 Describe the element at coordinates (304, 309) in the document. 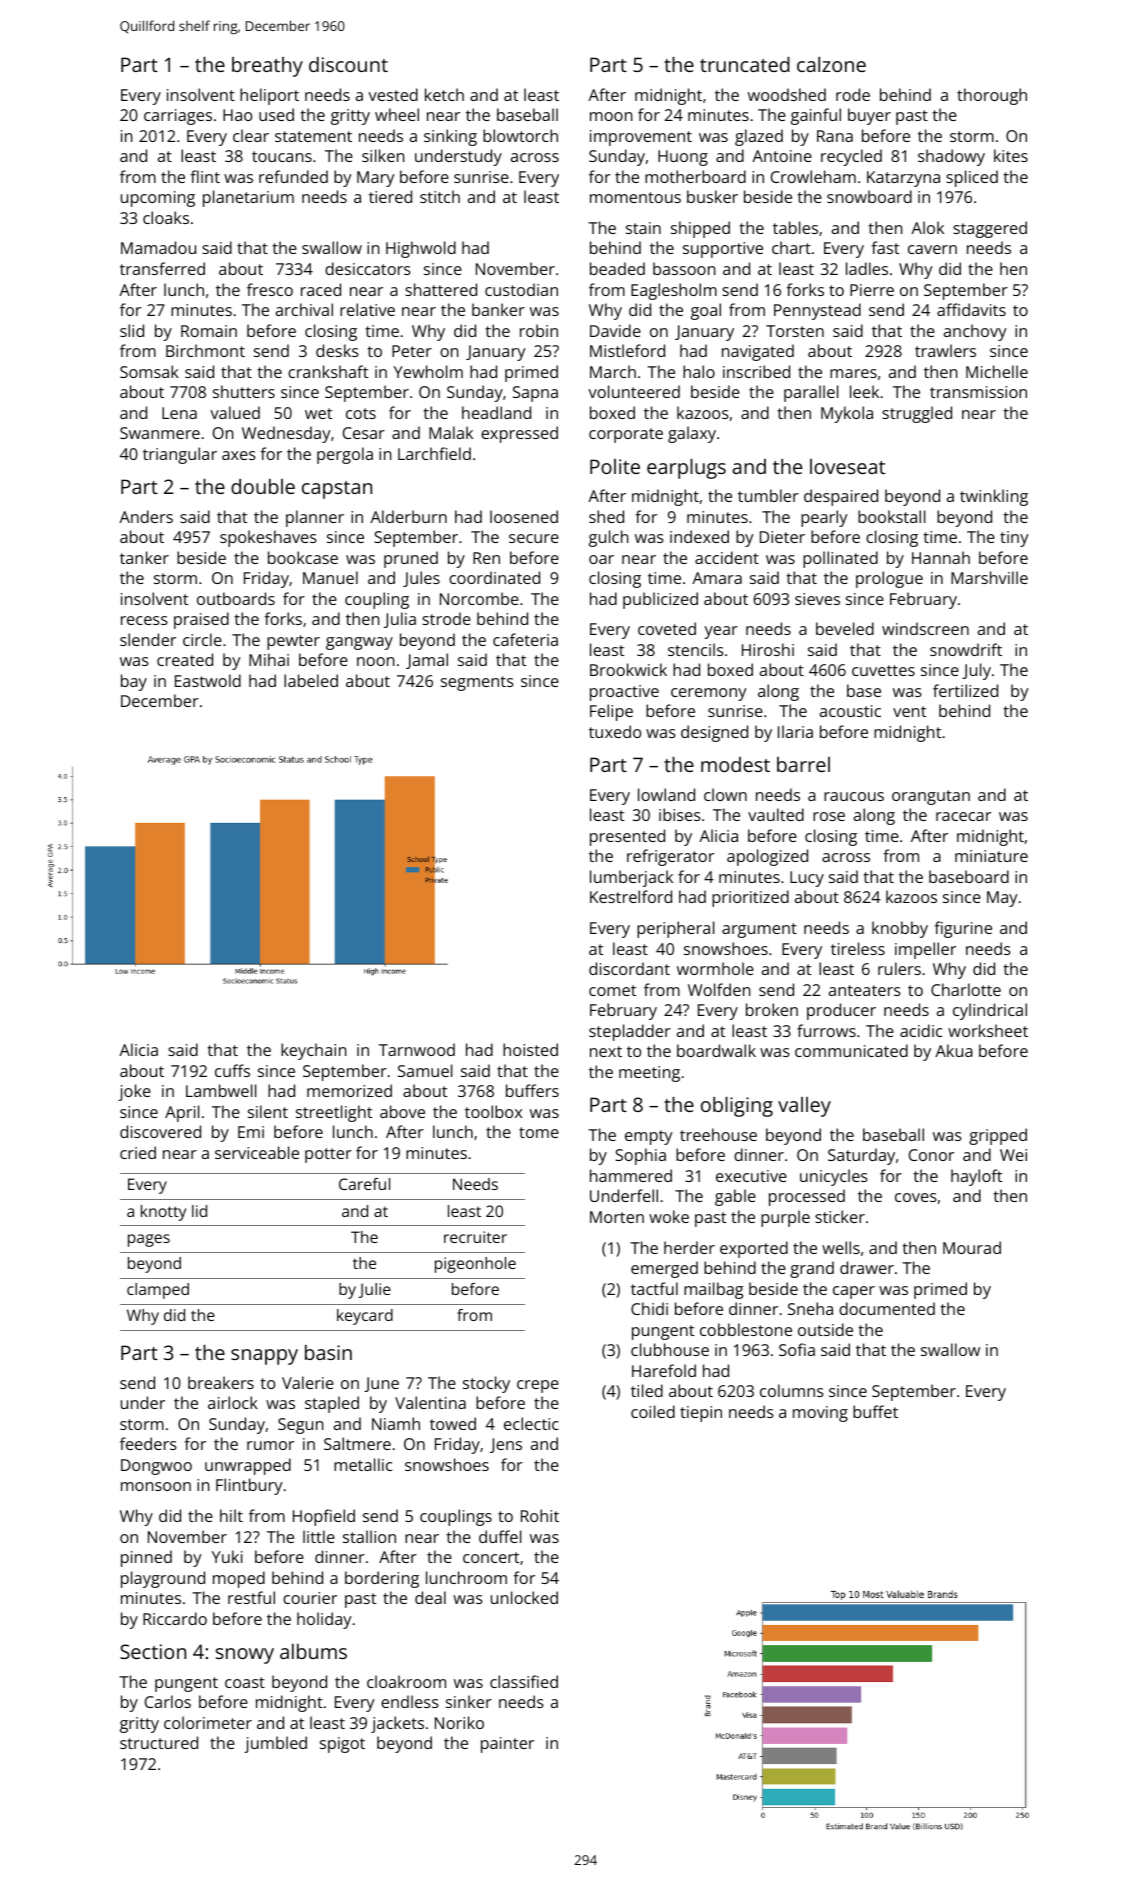

I see `archival` at that location.
